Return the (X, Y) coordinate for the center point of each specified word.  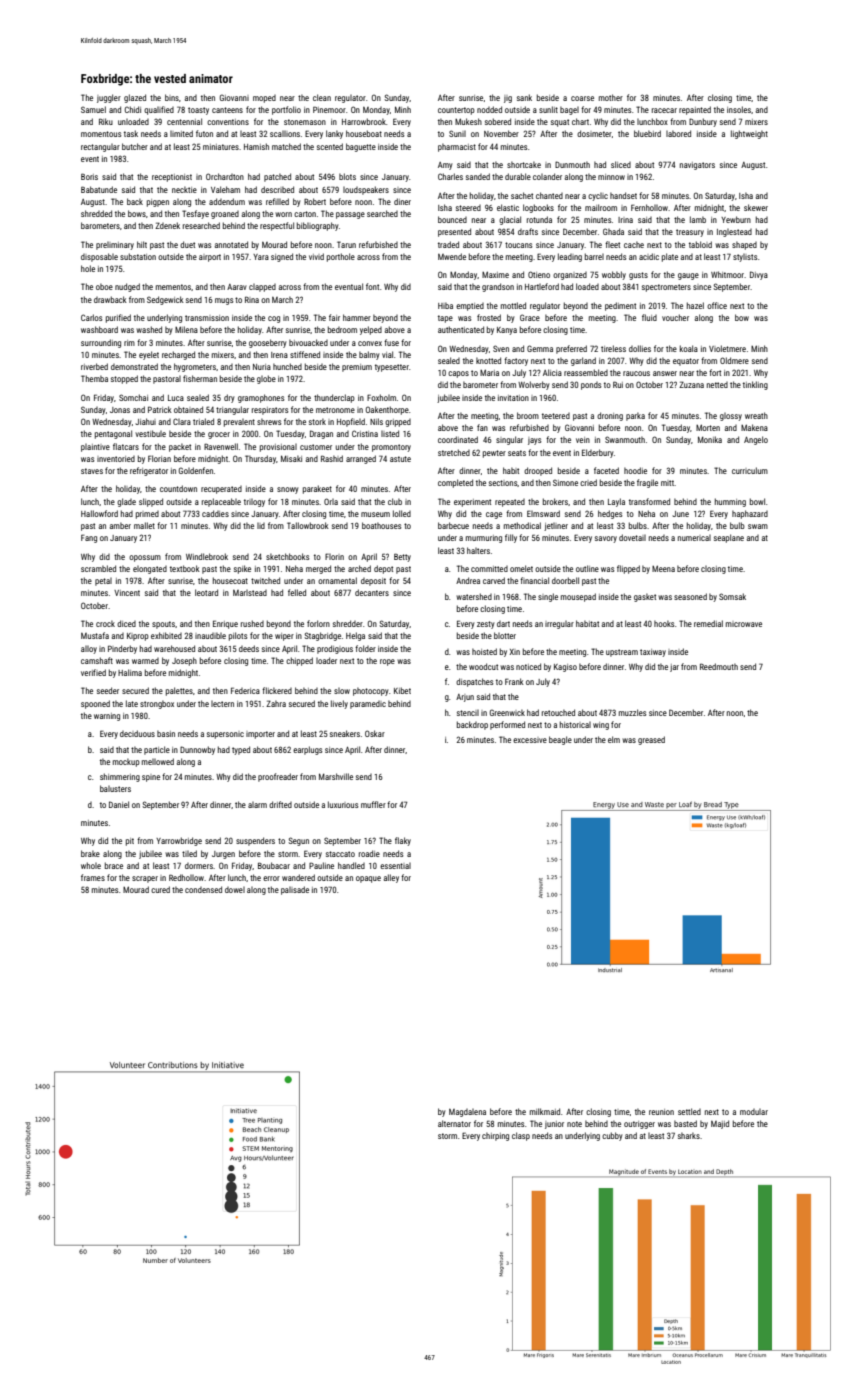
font (372, 286)
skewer (756, 207)
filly (511, 538)
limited (181, 133)
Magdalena (467, 1113)
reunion (661, 1112)
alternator (454, 1123)
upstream (622, 653)
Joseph (184, 661)
